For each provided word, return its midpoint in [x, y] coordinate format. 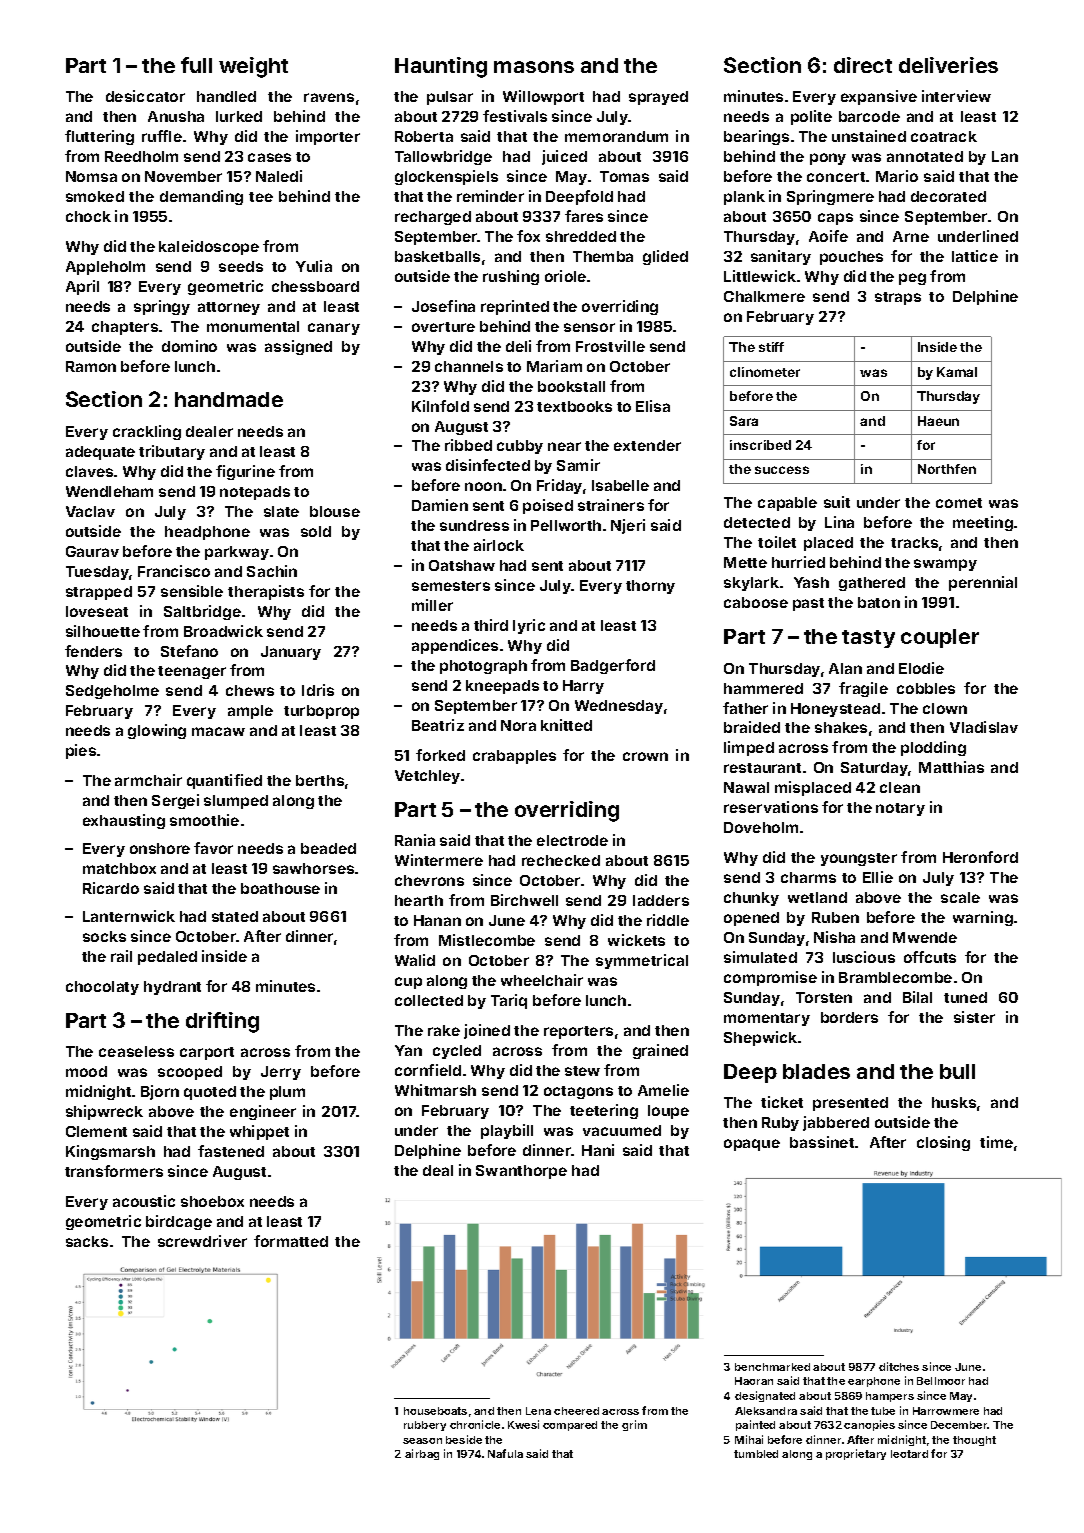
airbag [422, 1454]
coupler [940, 638]
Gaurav [92, 551]
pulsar [450, 98]
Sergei [175, 801]
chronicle [475, 1424]
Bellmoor [941, 1381]
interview [956, 96]
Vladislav [984, 727]
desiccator [145, 96]
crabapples [514, 757]
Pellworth [566, 525]
